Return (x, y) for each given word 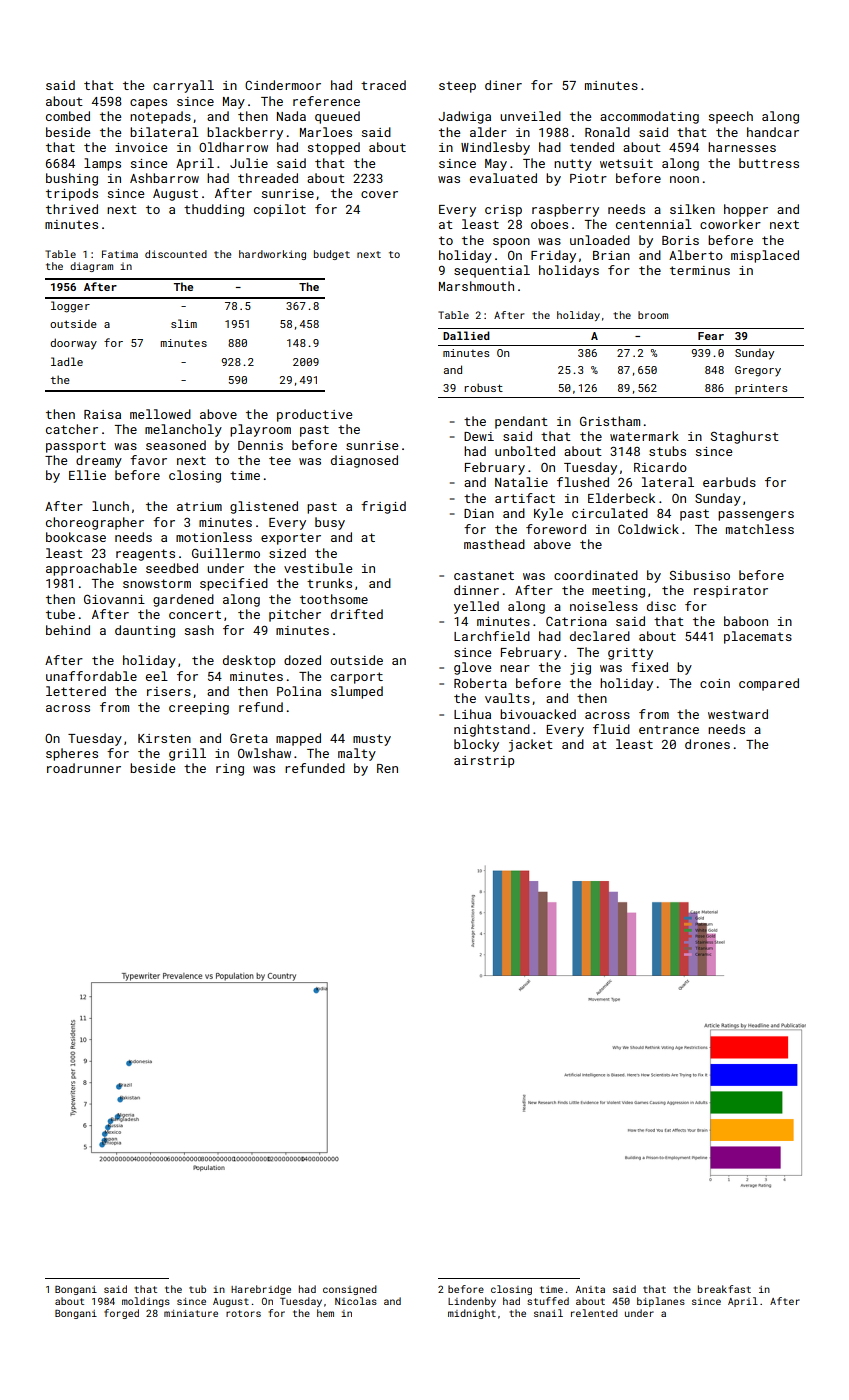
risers (169, 691)
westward (738, 714)
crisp (503, 211)
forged (121, 1314)
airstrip (484, 762)
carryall (183, 86)
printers (761, 389)
